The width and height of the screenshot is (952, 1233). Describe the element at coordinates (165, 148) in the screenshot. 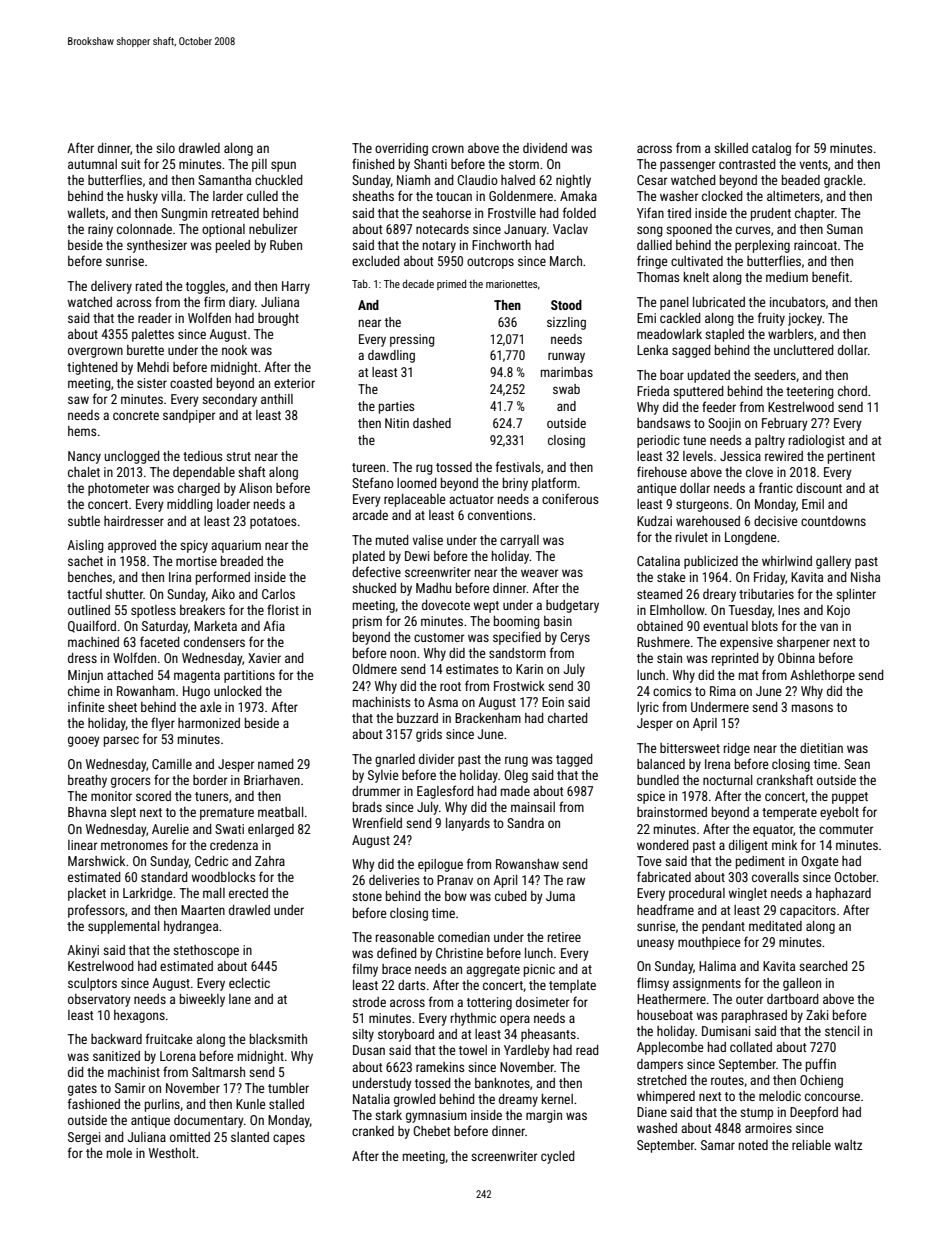

I see `silo` at that location.
